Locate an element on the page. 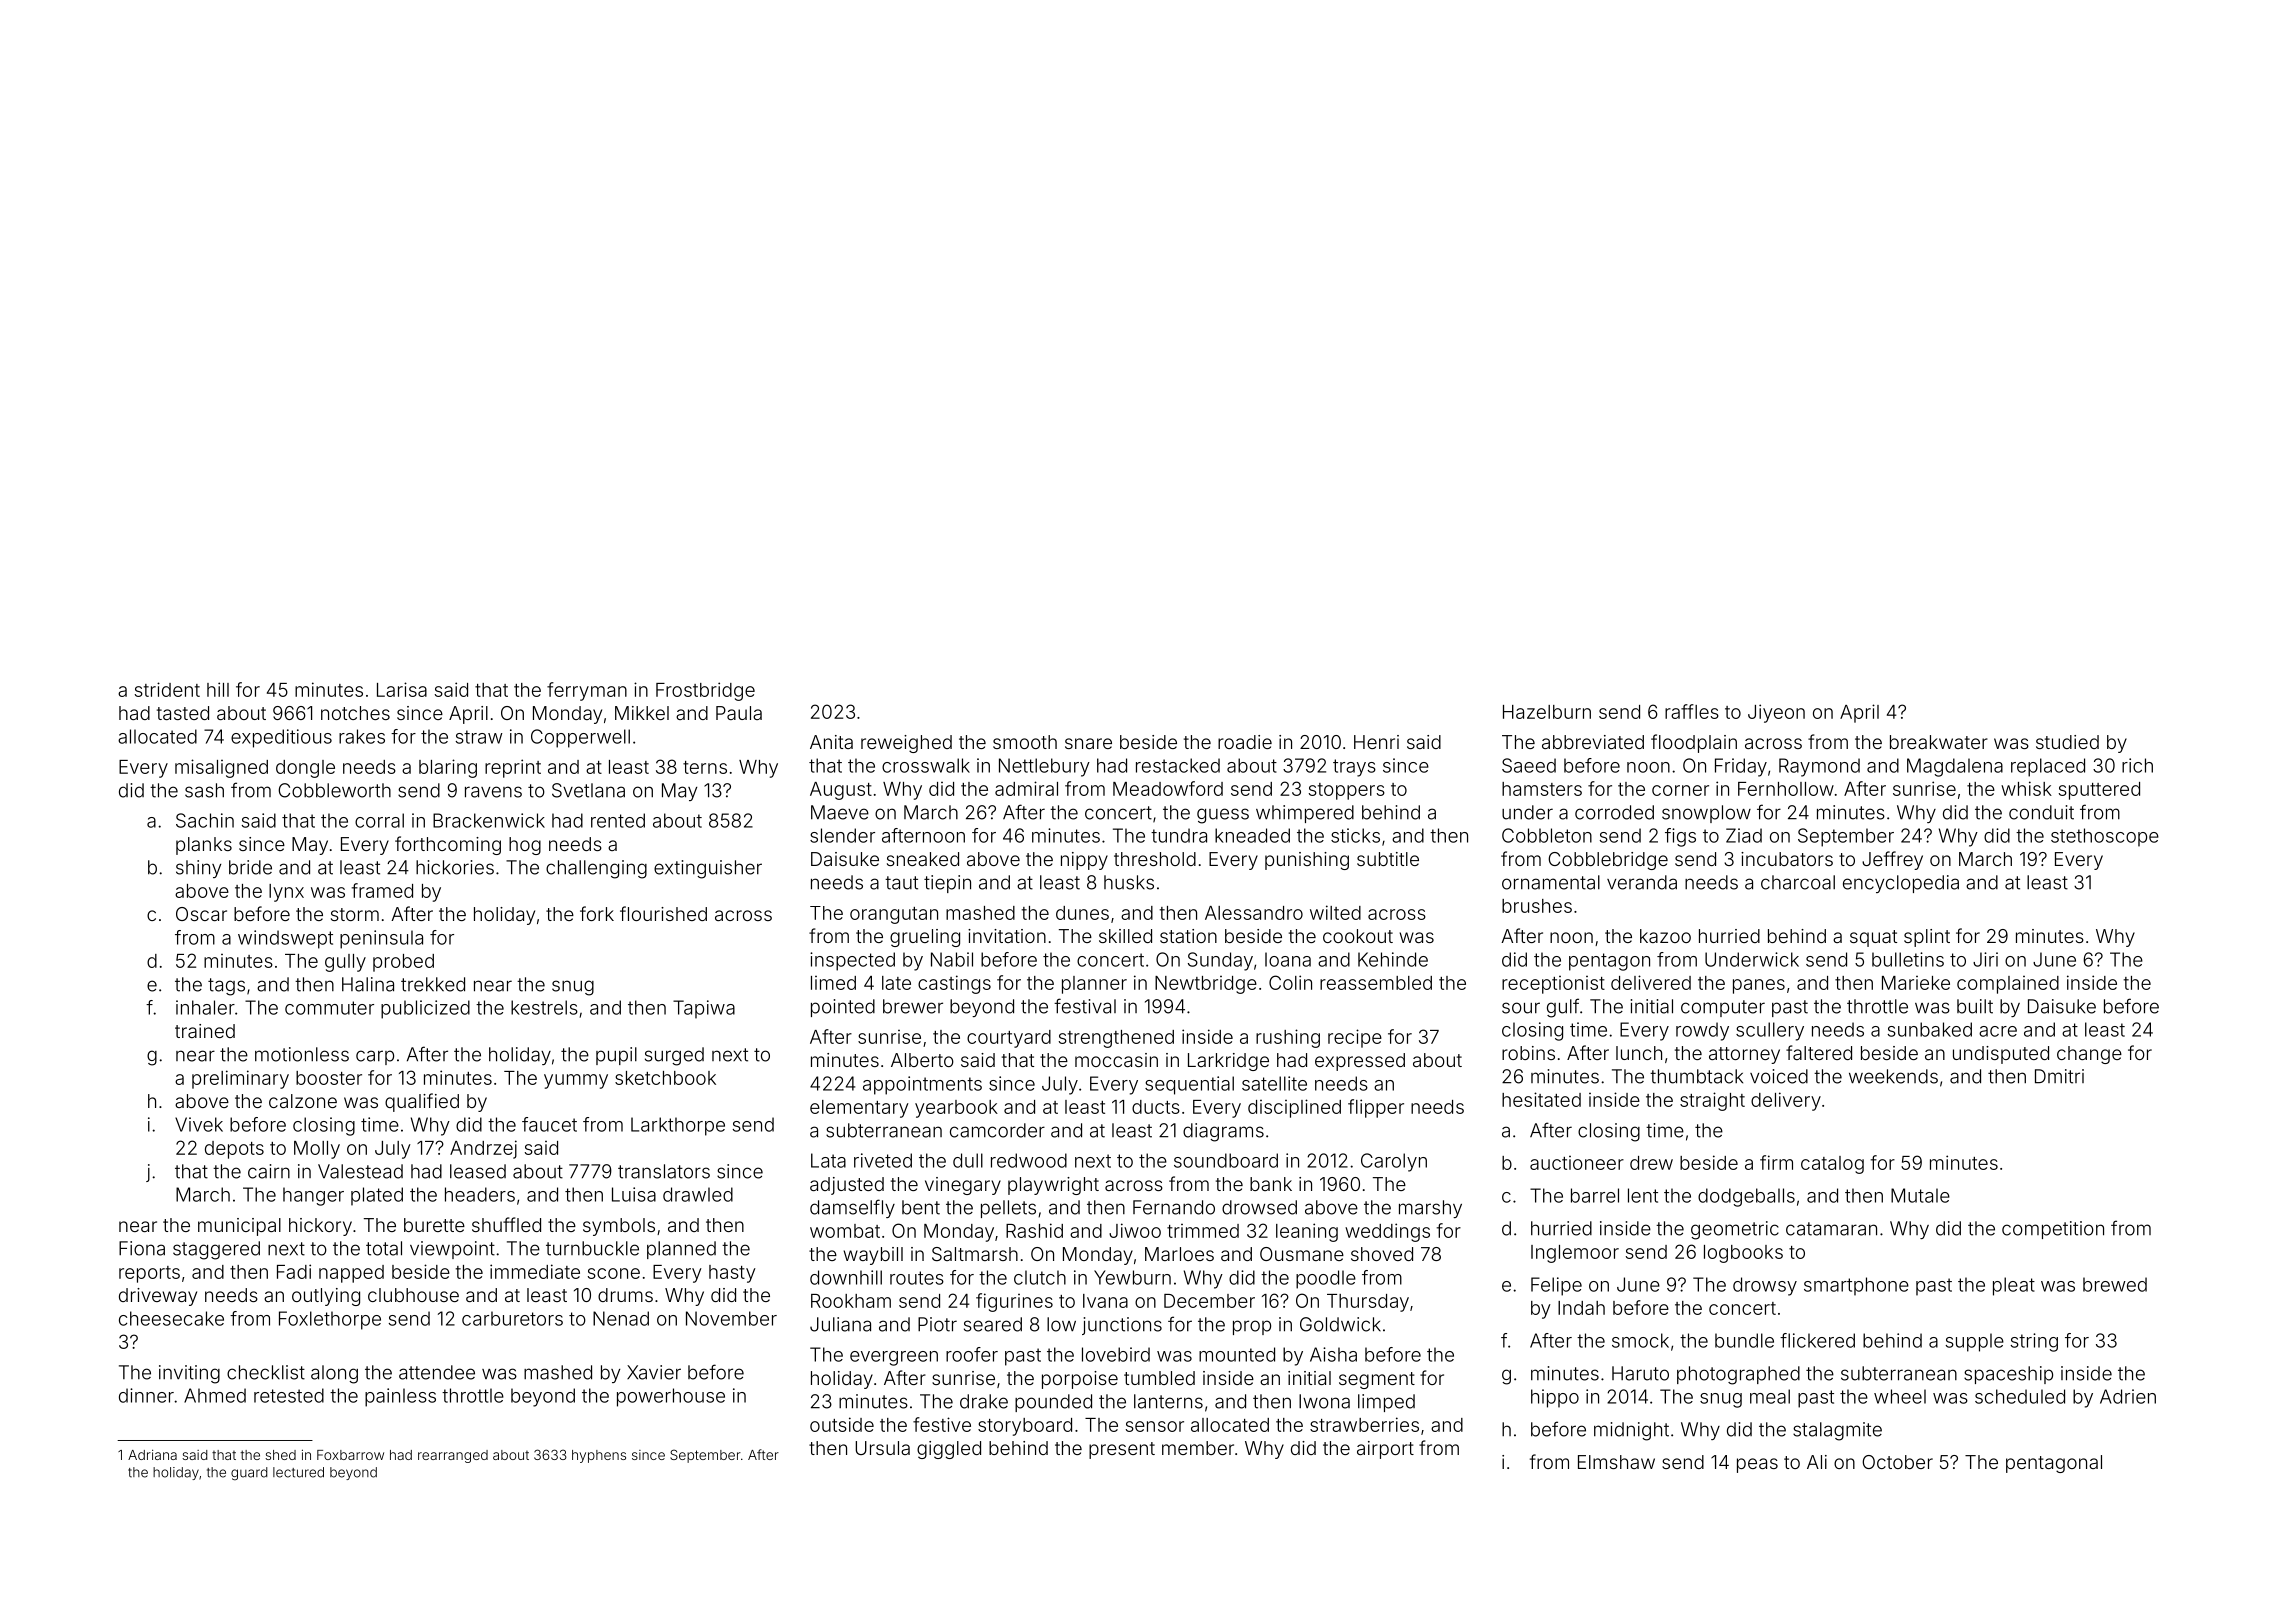  Nabil is located at coordinates (952, 959).
